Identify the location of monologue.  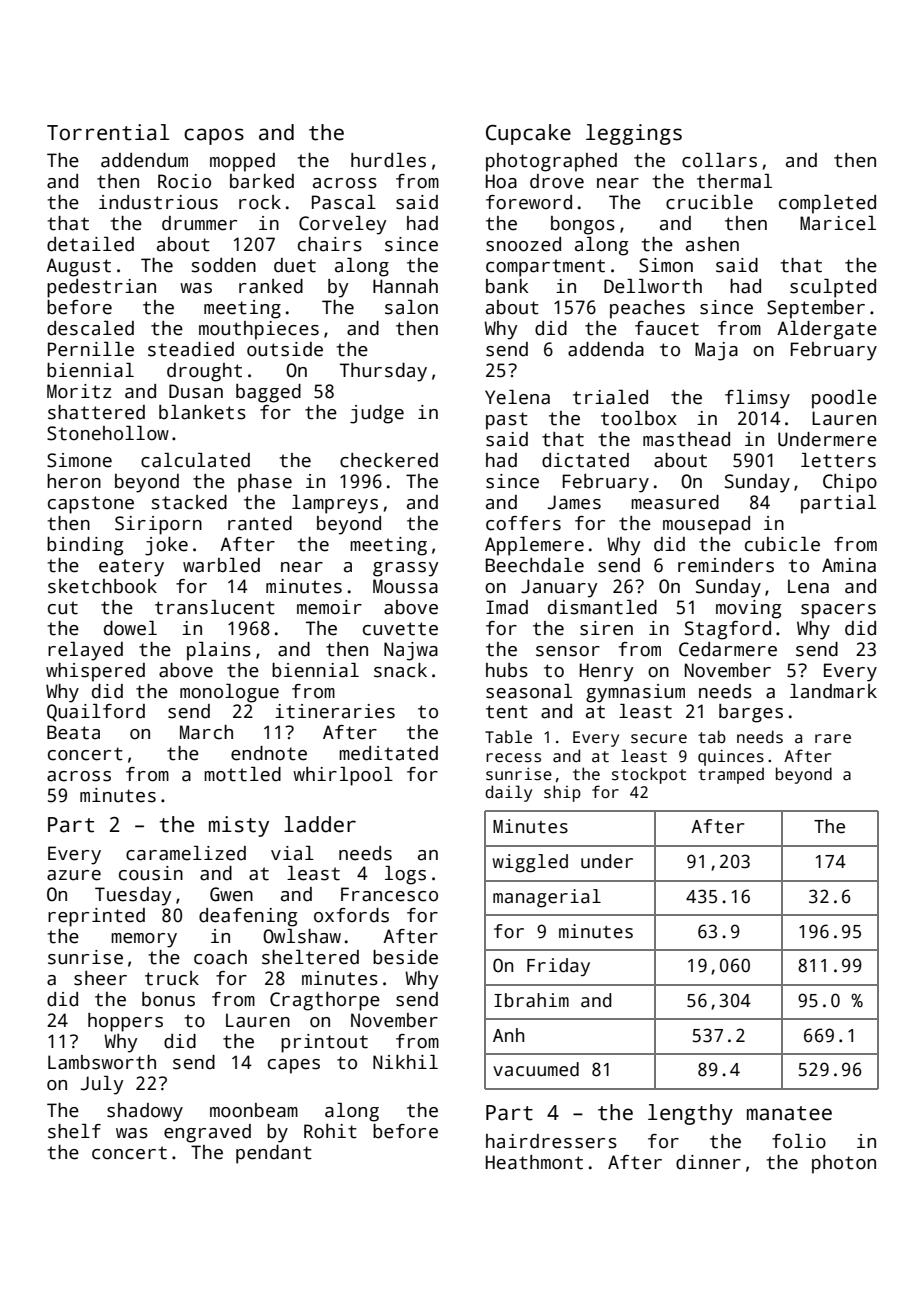
(229, 693).
